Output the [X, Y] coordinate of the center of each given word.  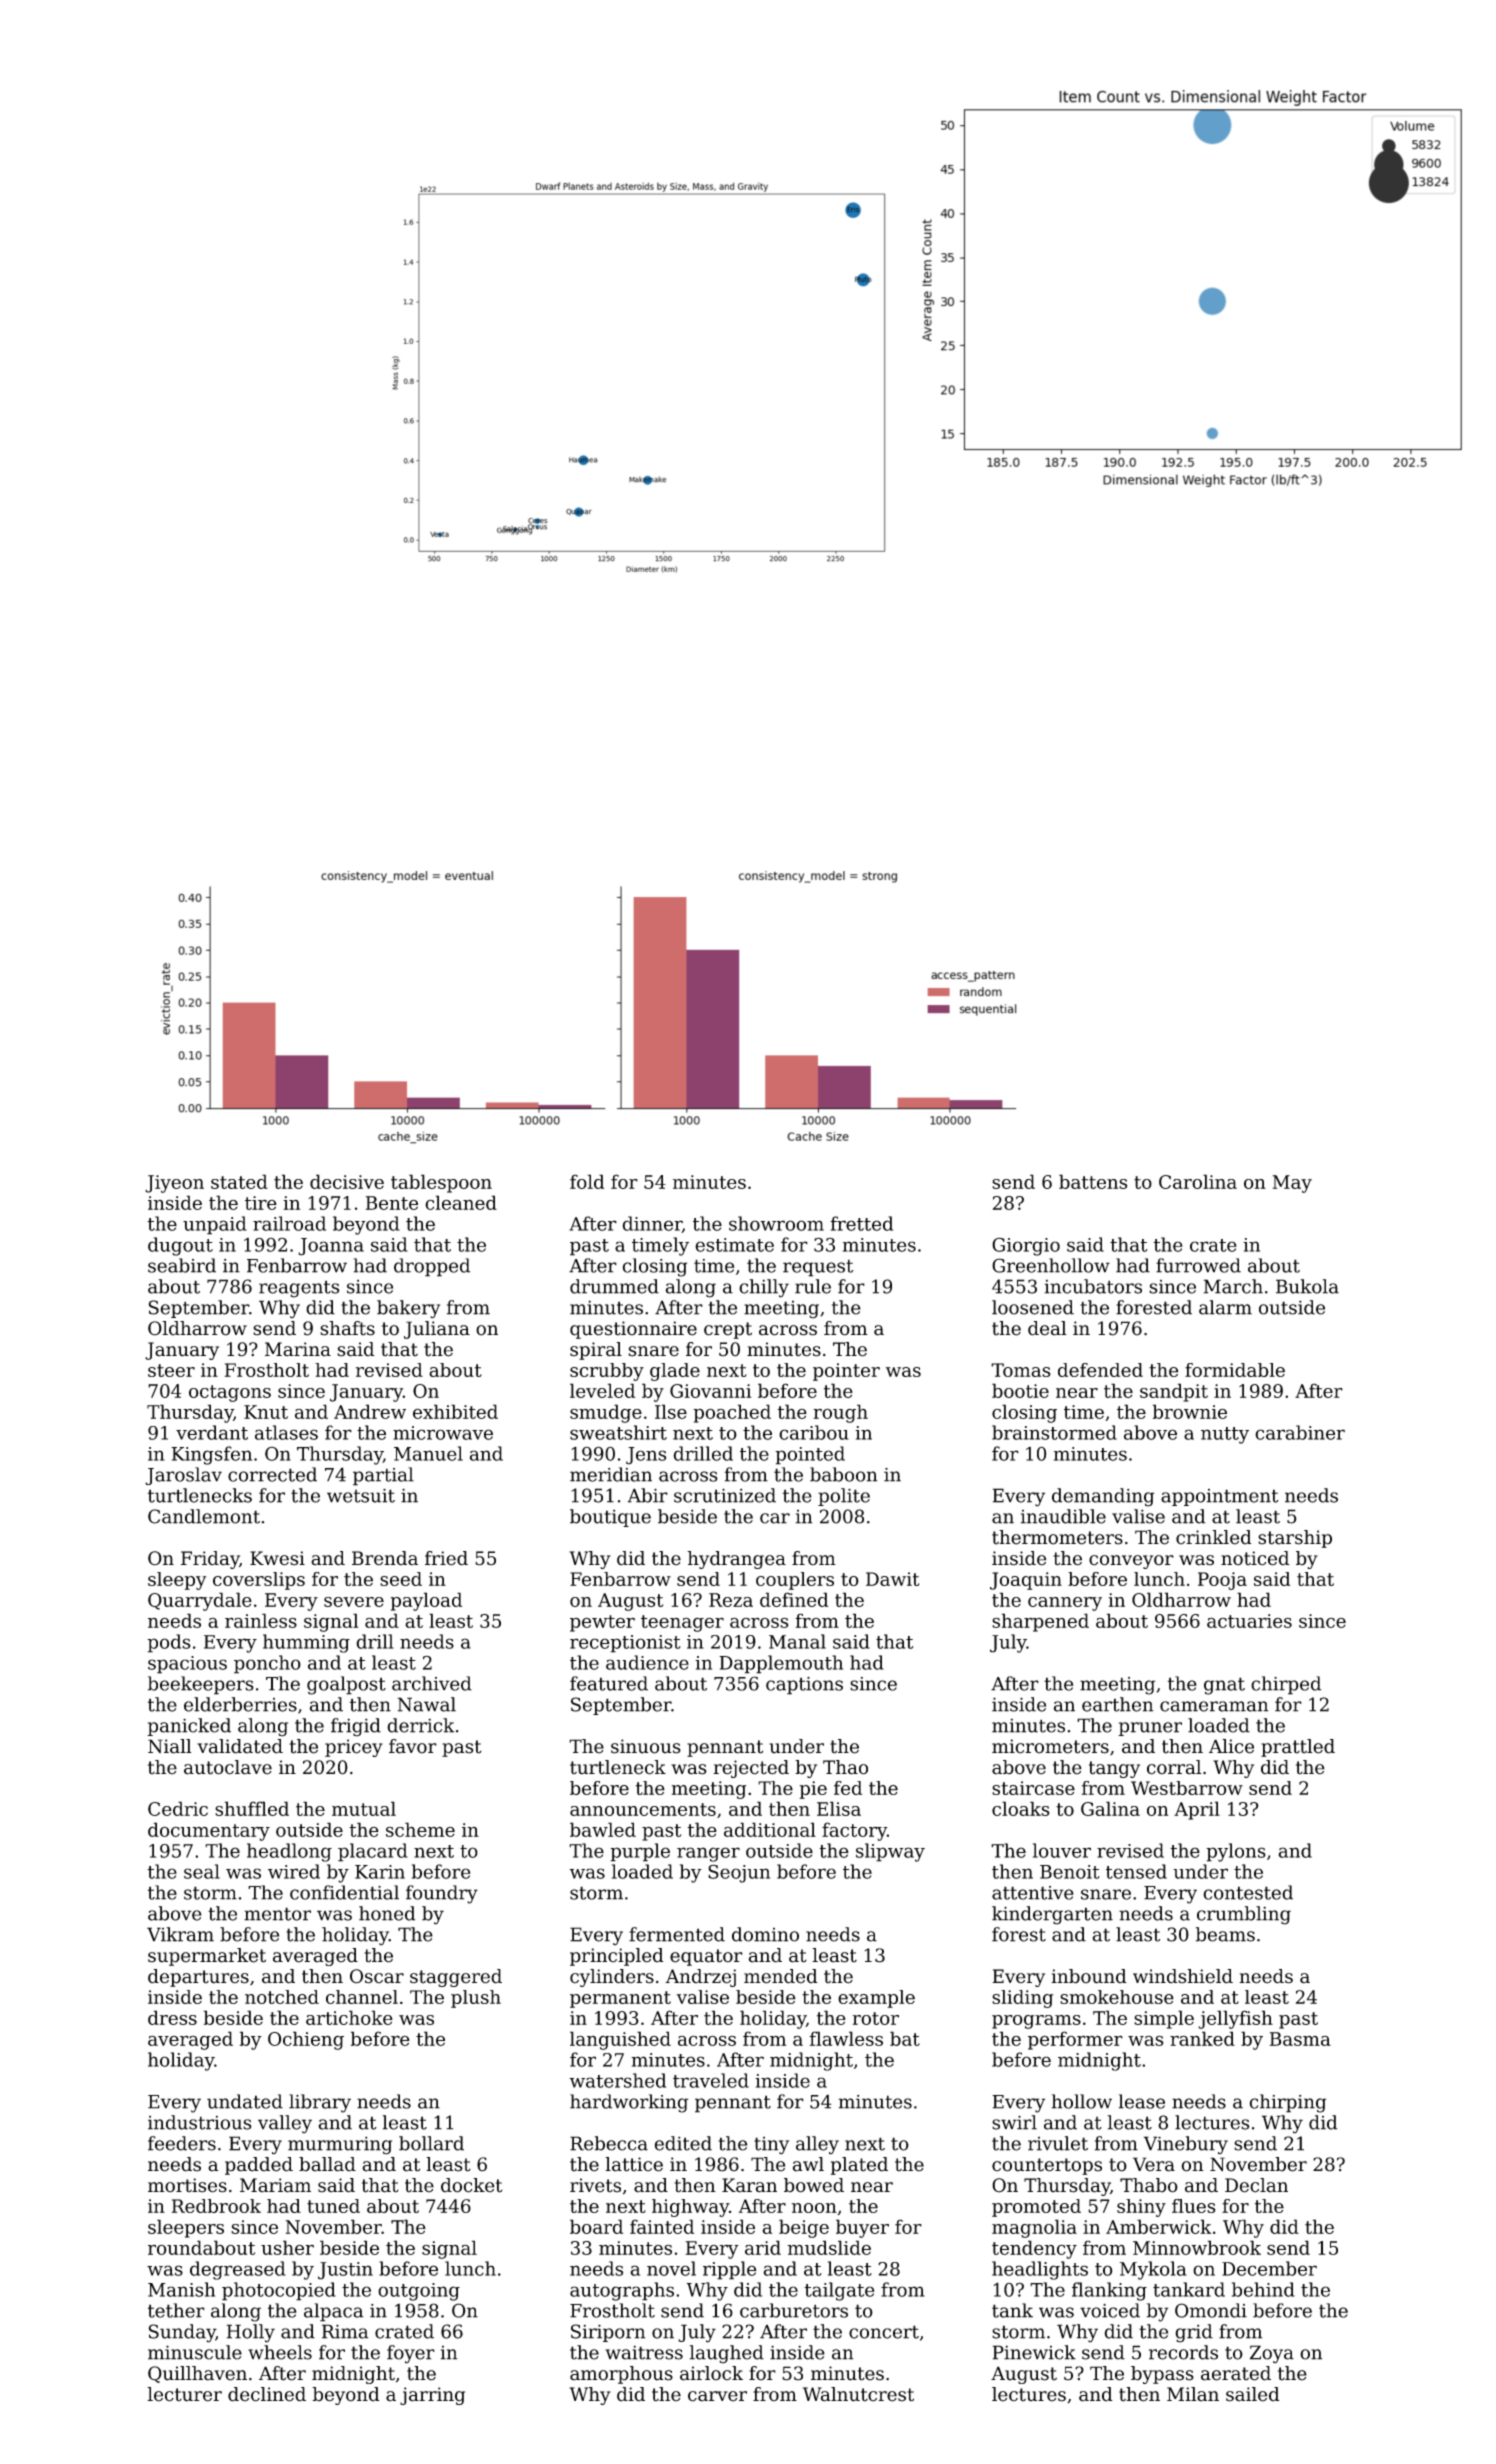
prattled [1298, 1748]
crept [728, 1330]
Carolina [1198, 1181]
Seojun [739, 1873]
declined [267, 2394]
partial [383, 1476]
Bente [392, 1203]
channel [362, 1997]
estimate [734, 1245]
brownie [1190, 1411]
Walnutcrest [858, 2394]
